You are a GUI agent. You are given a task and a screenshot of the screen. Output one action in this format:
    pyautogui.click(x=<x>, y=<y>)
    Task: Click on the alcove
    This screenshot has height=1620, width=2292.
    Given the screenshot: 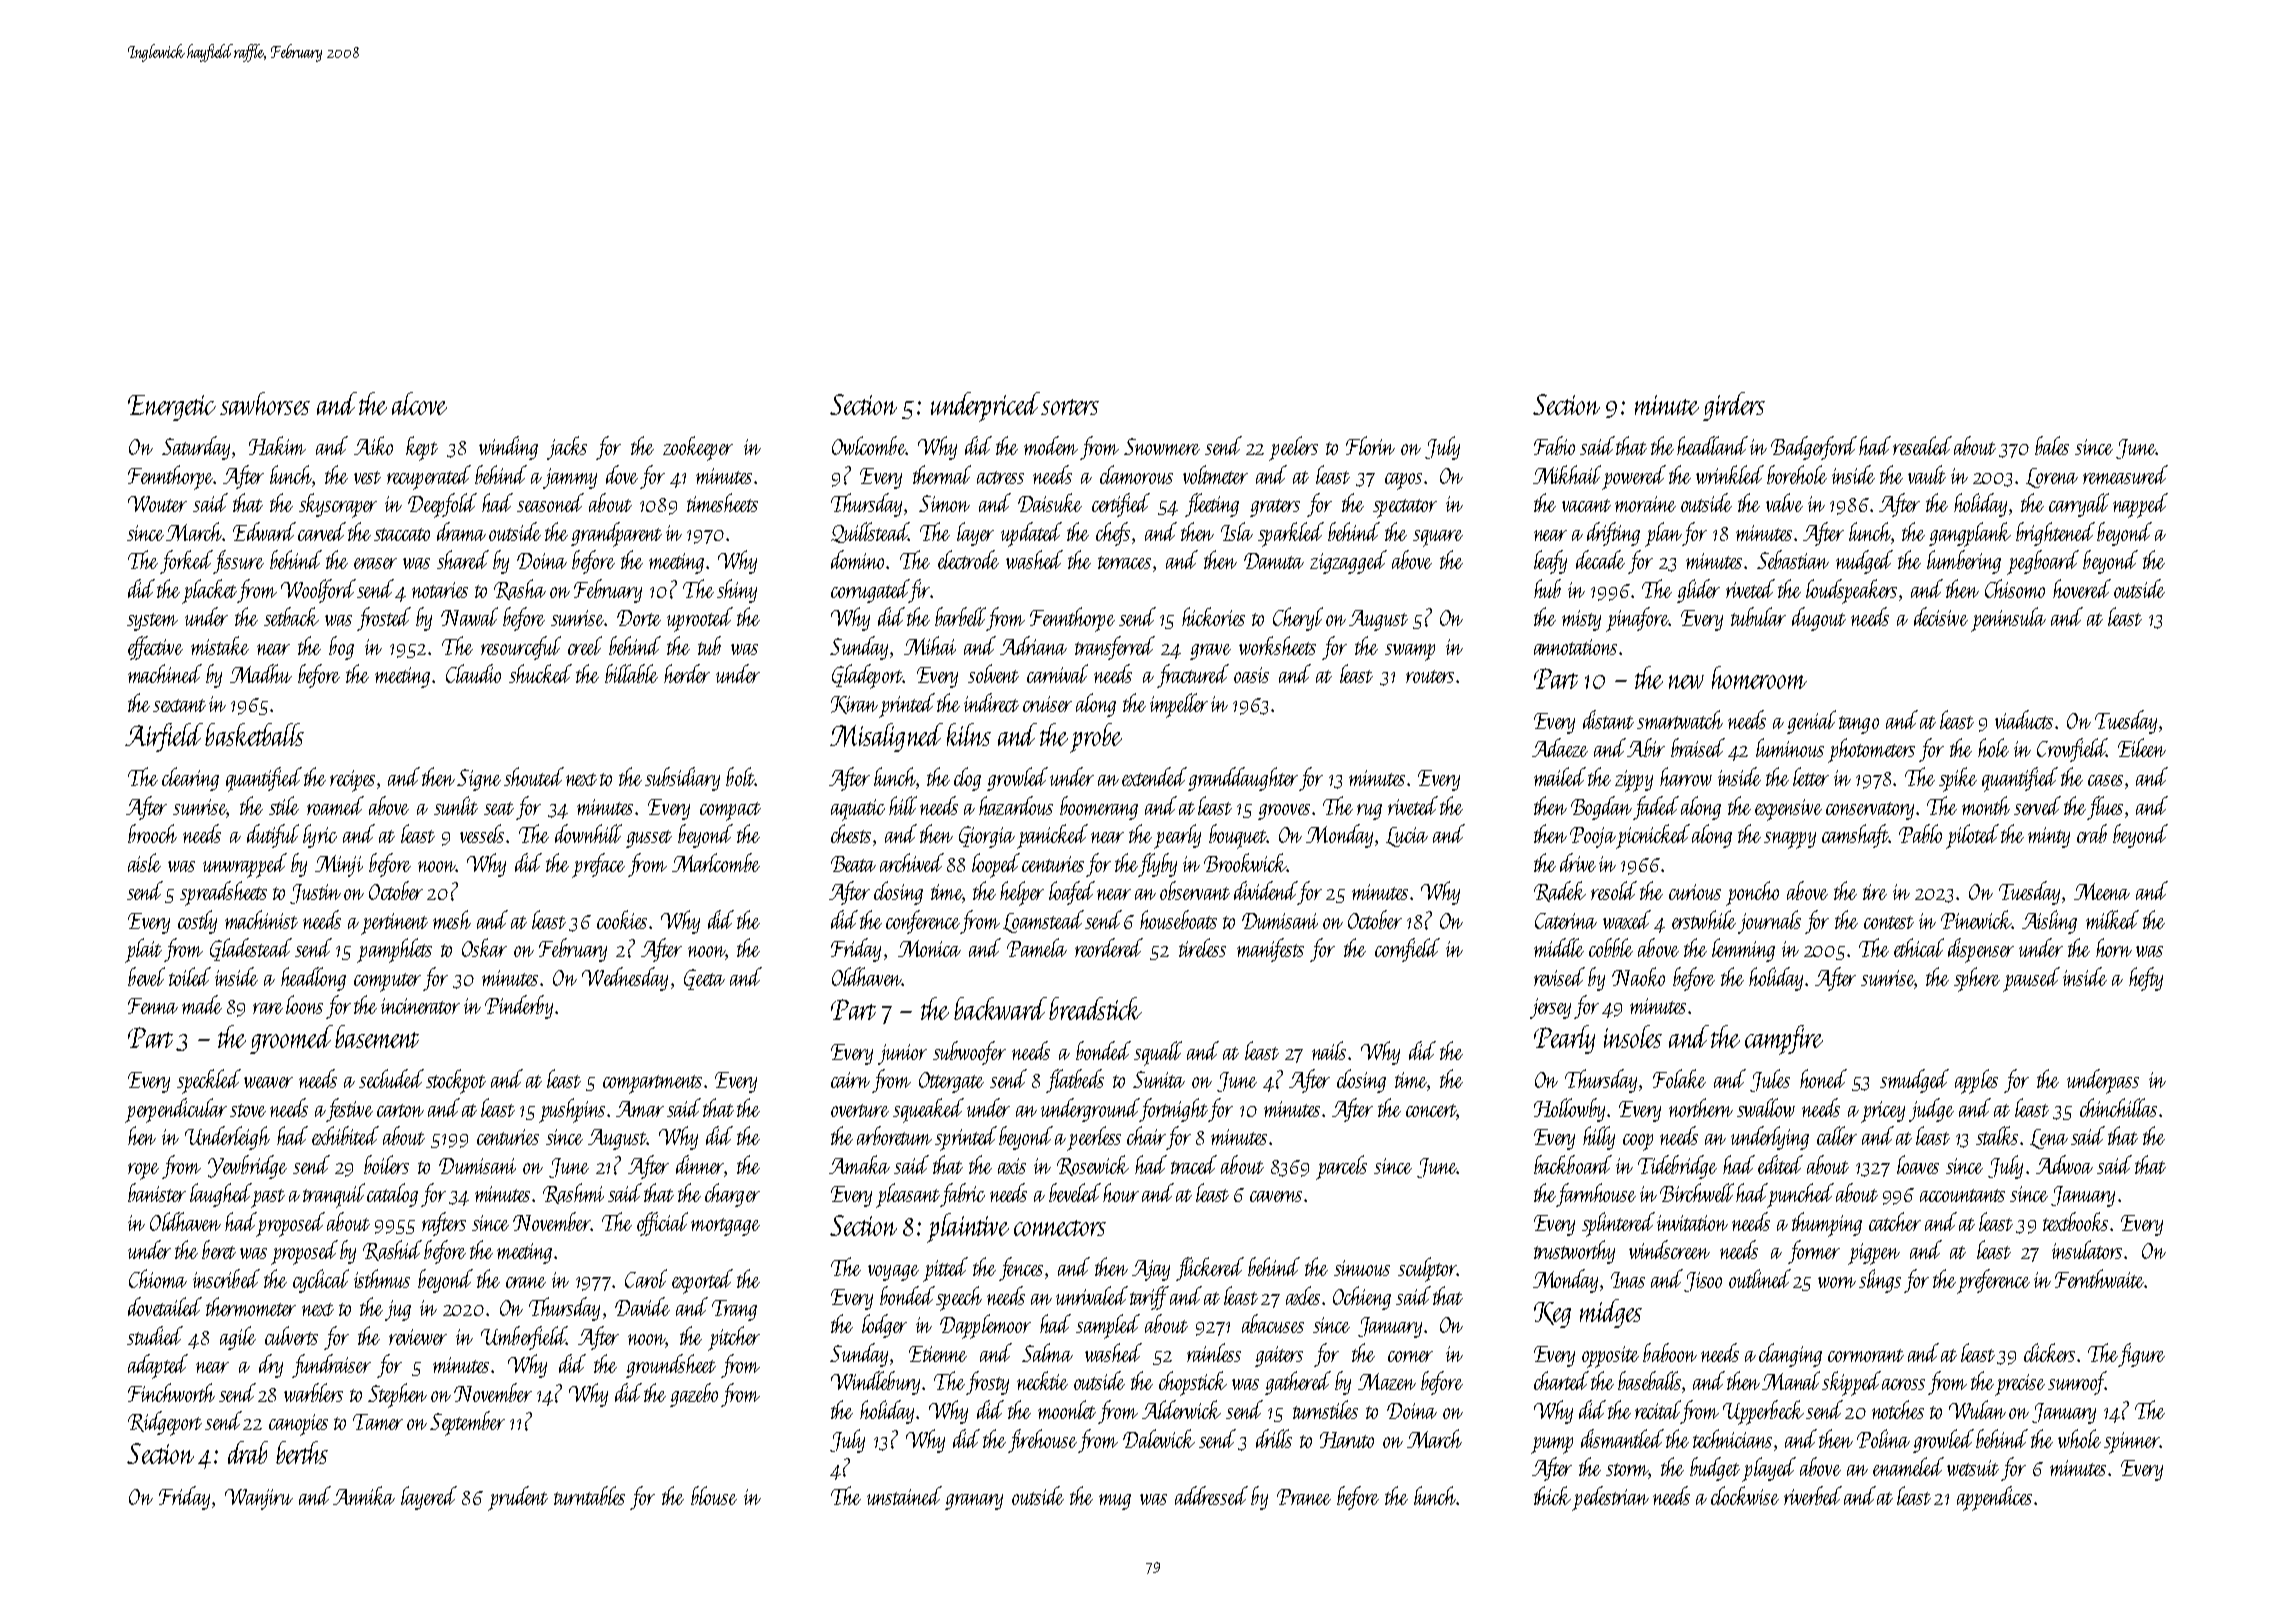 What is the action you would take?
    pyautogui.click(x=419, y=403)
